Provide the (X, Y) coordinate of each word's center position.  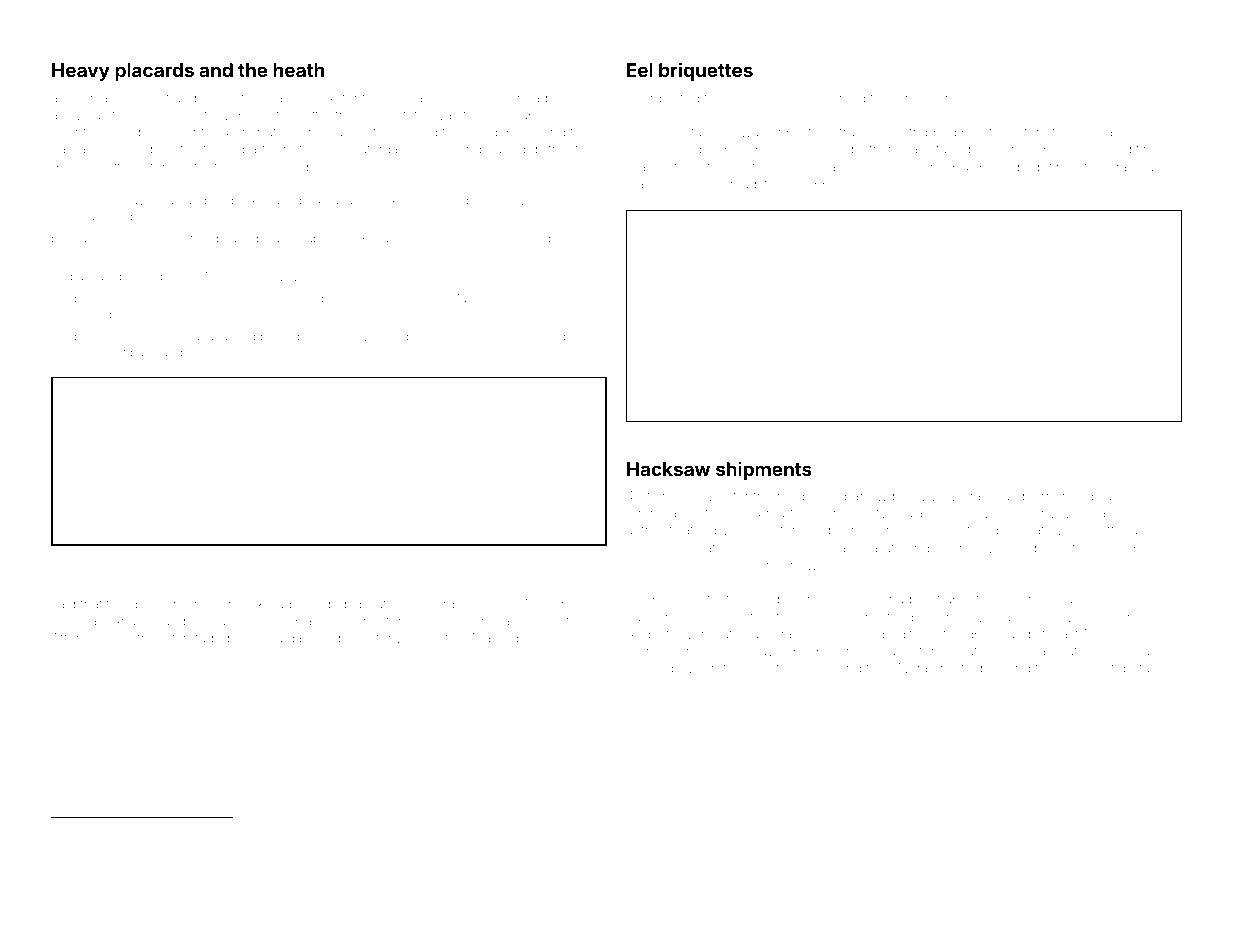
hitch (176, 638)
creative (1083, 668)
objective (478, 338)
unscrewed (995, 433)
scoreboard (142, 828)
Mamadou (503, 638)
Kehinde (1003, 167)
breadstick (753, 184)
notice (302, 149)
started (950, 149)
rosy (82, 355)
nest (520, 337)
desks (86, 336)
